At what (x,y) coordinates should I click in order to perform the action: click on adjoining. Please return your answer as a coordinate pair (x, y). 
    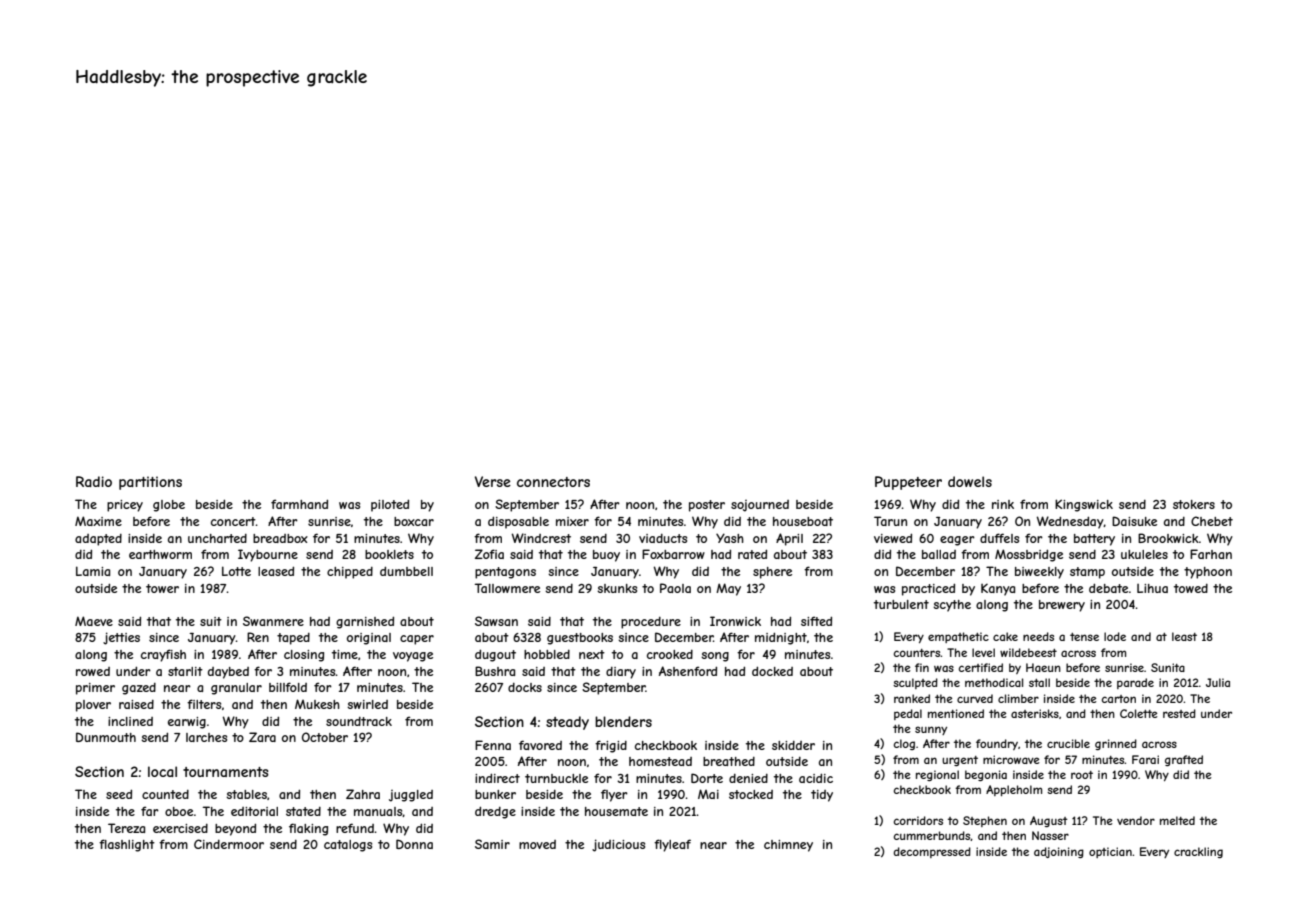
    Looking at the image, I should click on (1059, 852).
